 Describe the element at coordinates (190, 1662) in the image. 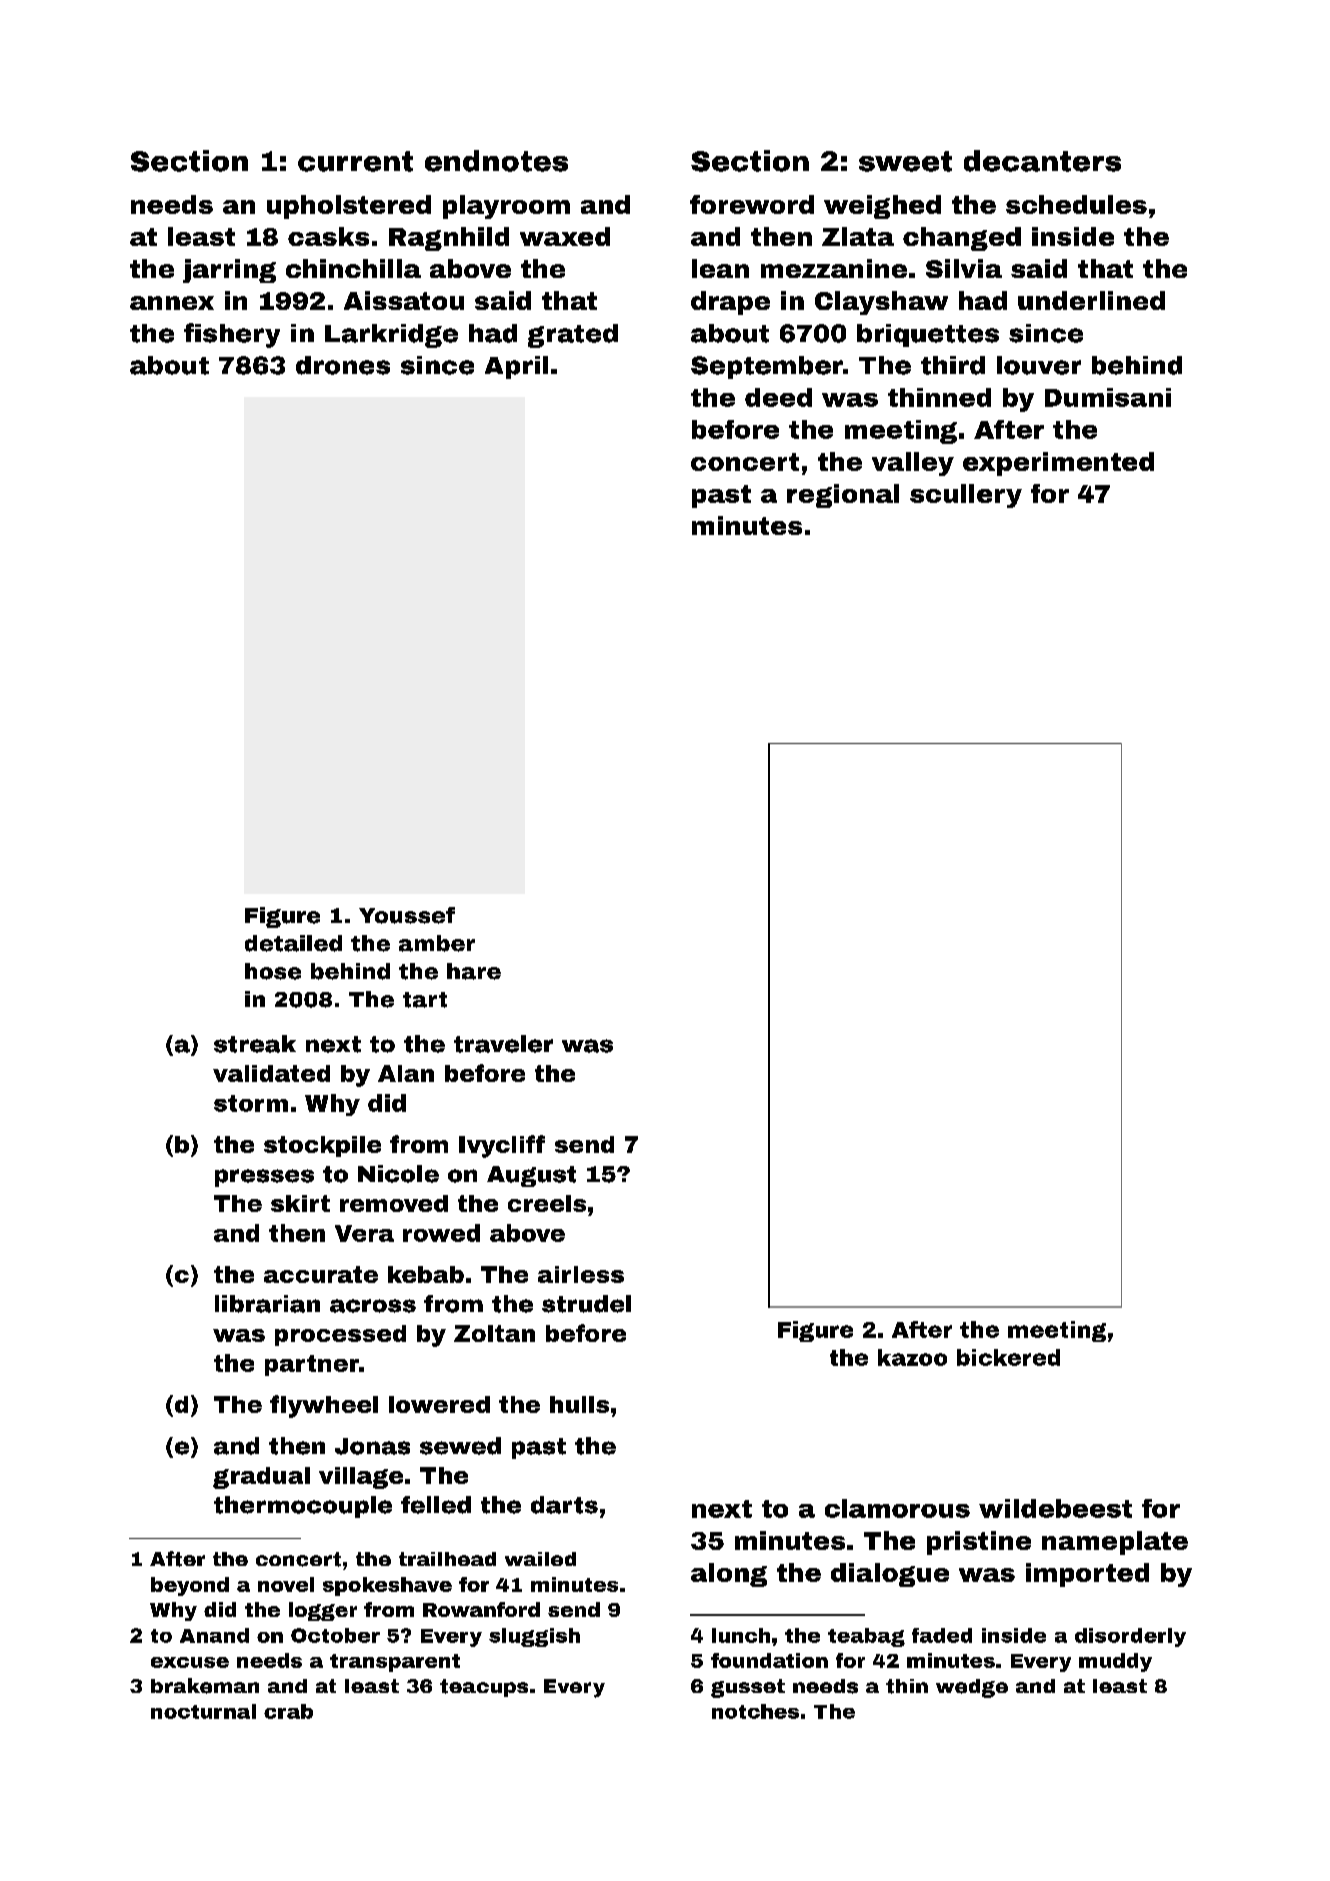

I see `excuse` at that location.
